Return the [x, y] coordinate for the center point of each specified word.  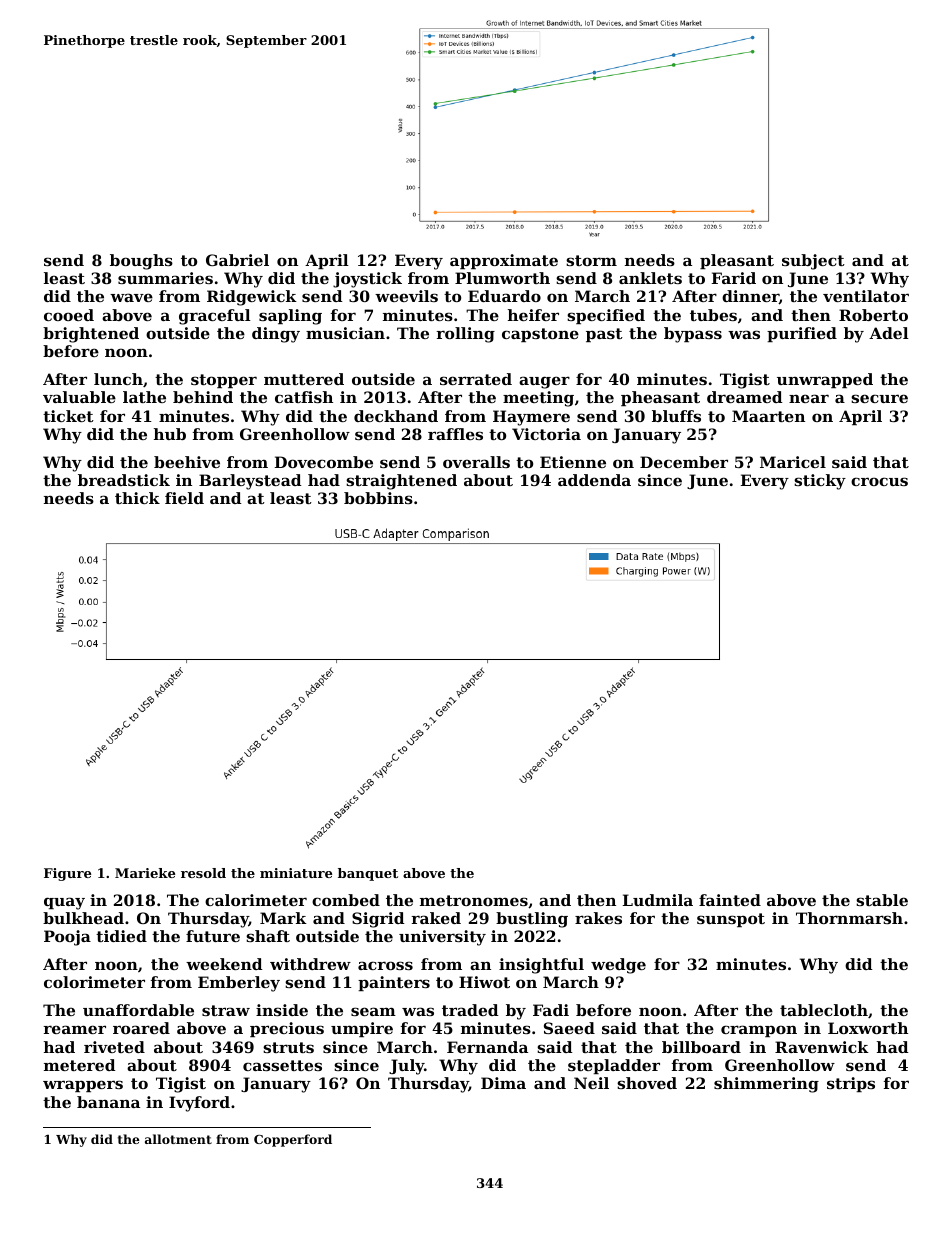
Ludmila [658, 900]
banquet [368, 874]
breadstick [124, 480]
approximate [504, 261]
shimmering [766, 1085]
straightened [401, 482]
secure [879, 398]
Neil [591, 1083]
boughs [141, 262]
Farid [734, 278]
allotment [178, 1139]
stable [882, 900]
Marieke [145, 873]
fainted [730, 900]
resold [203, 873]
